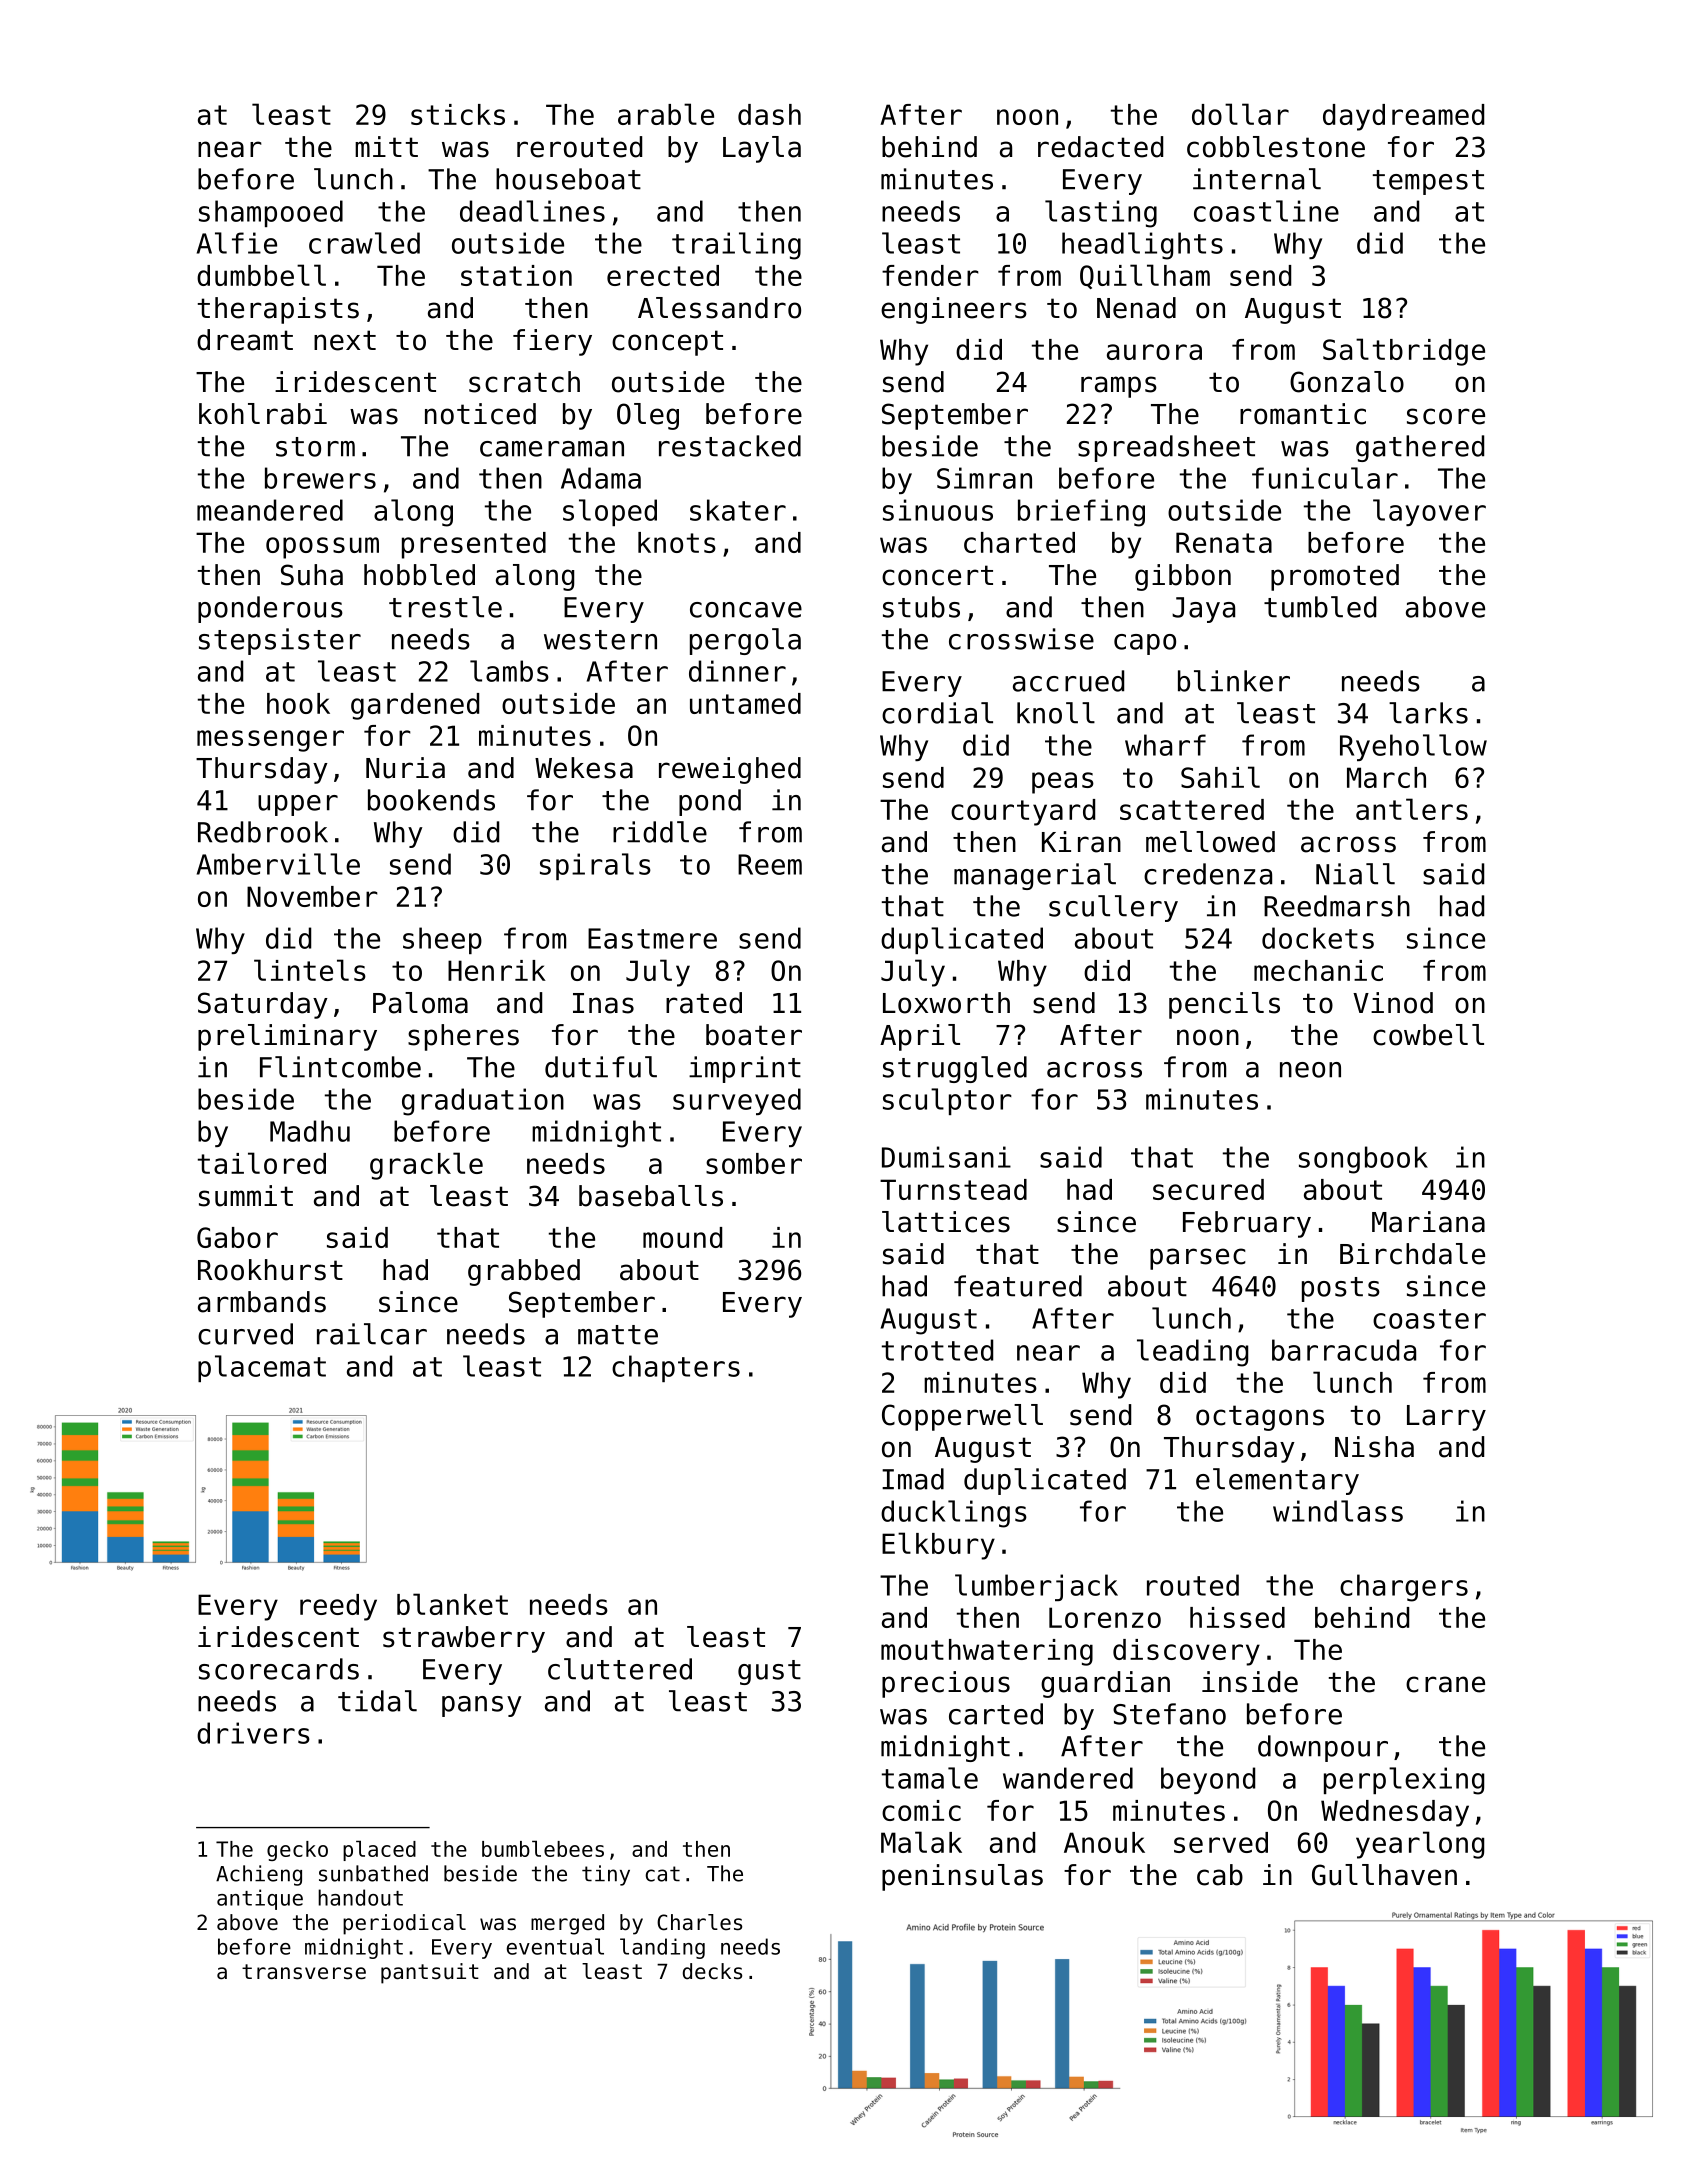  I want to click on boater, so click(754, 1035).
